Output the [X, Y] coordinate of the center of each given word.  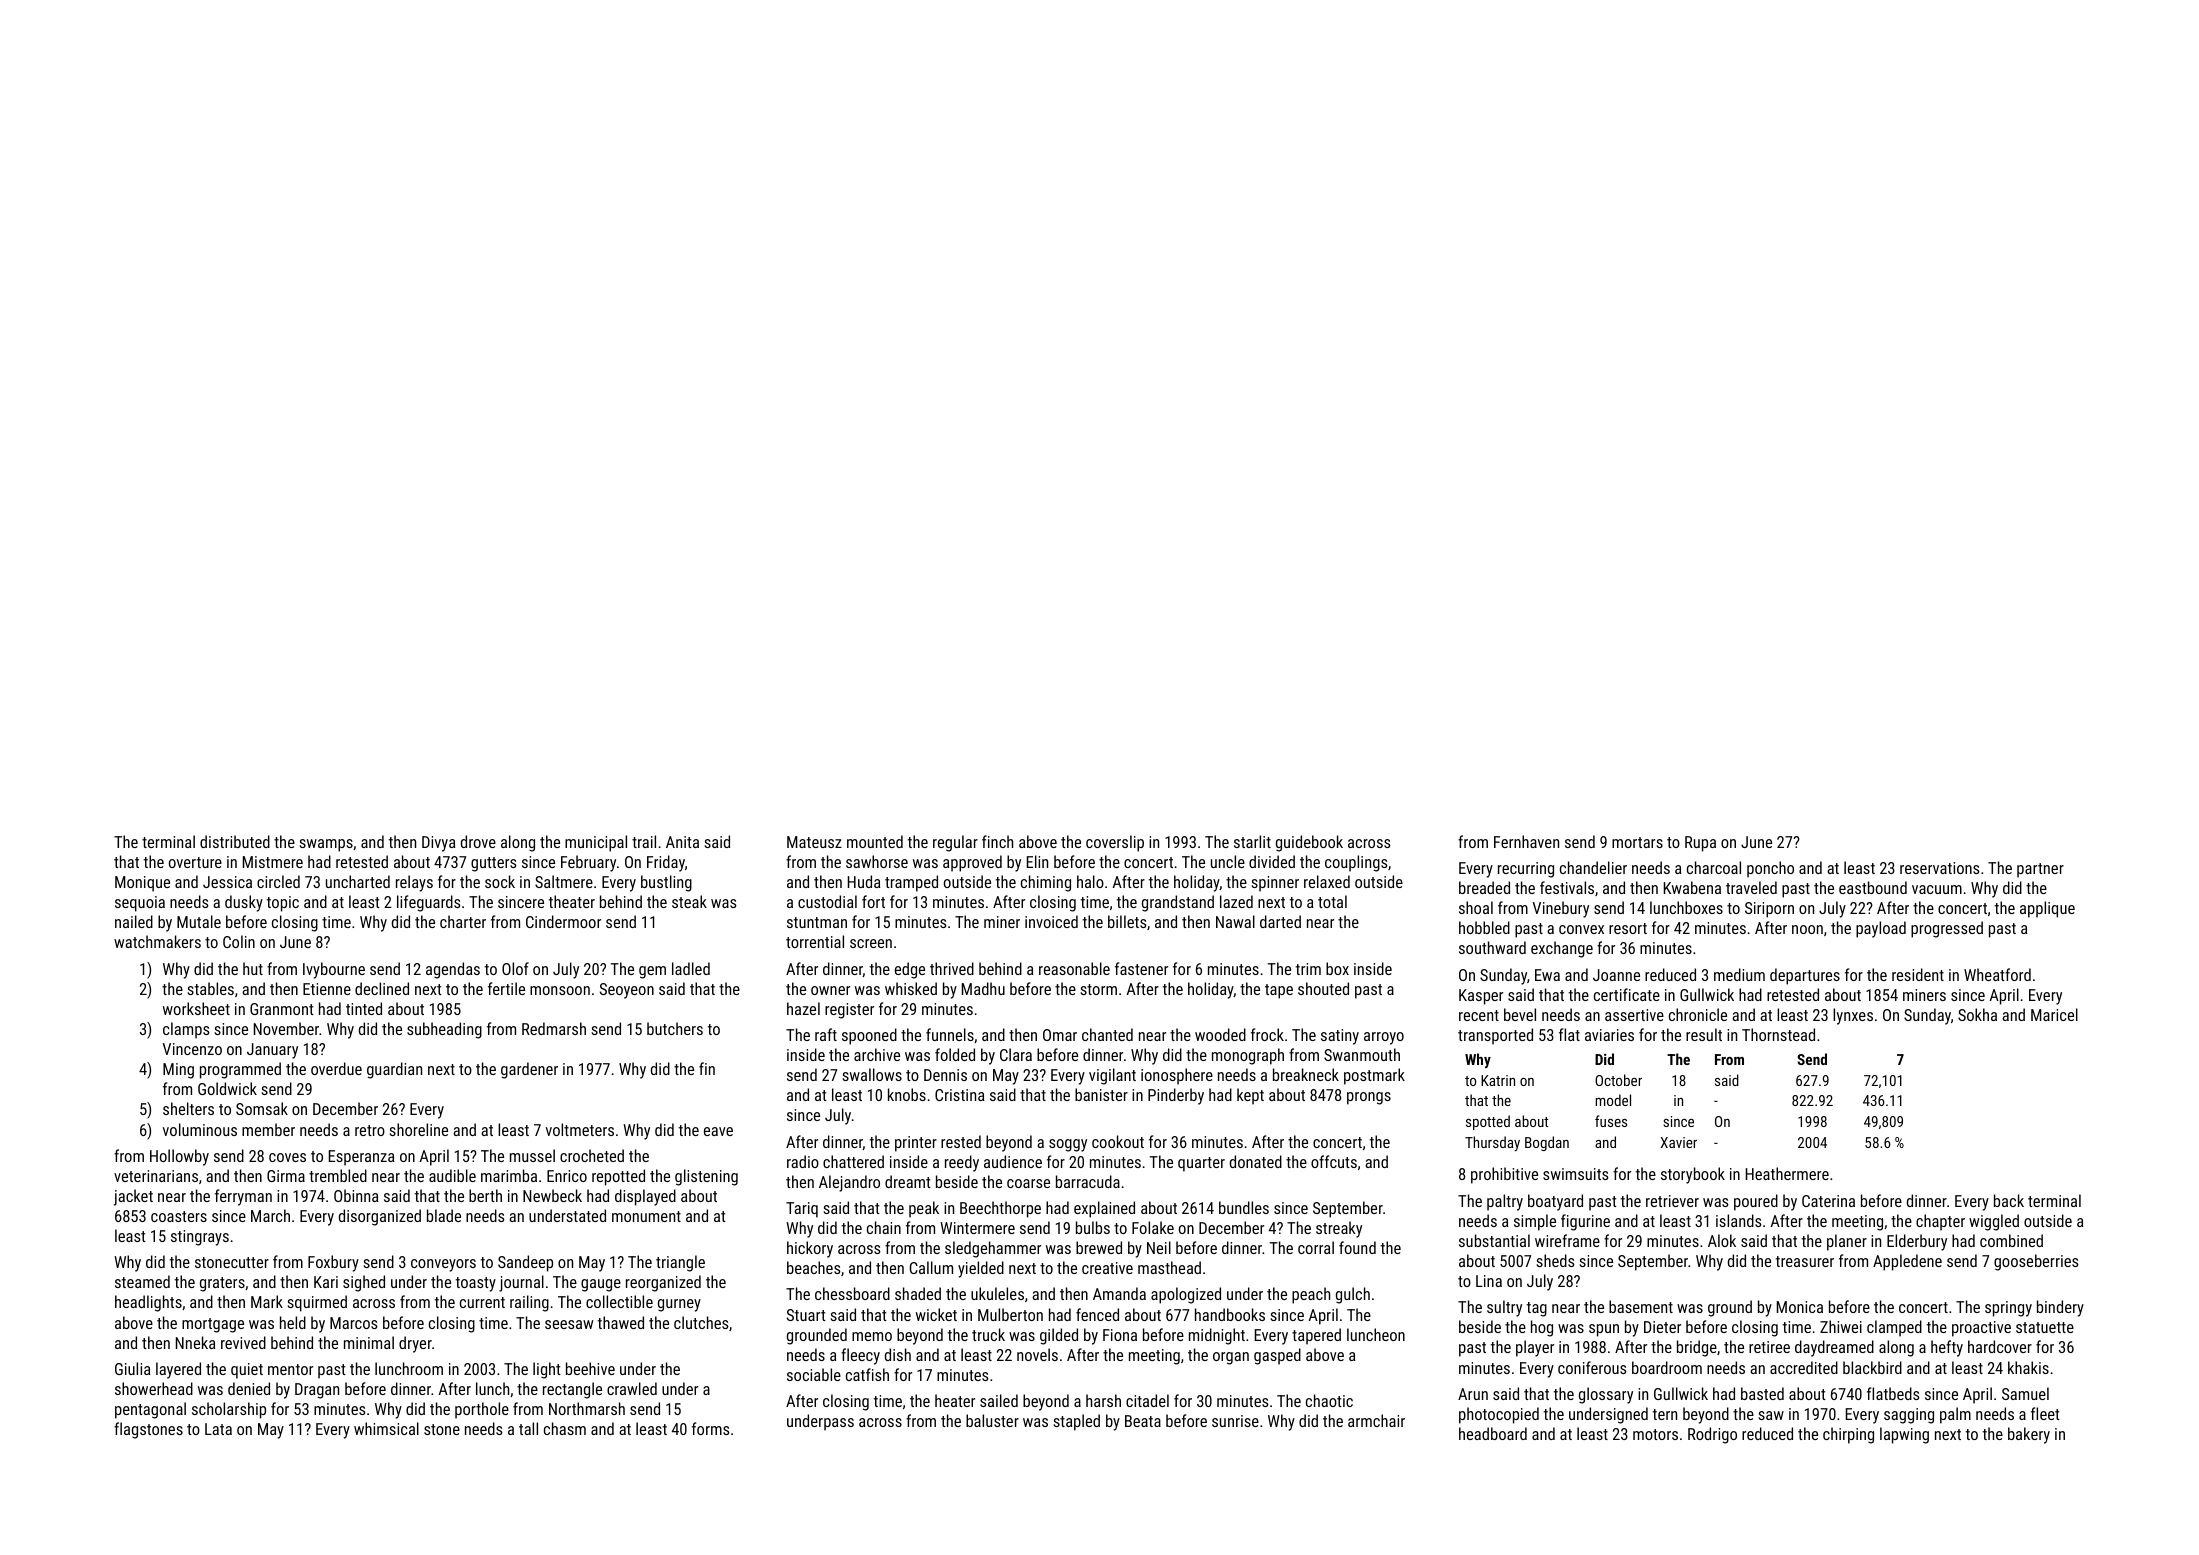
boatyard [1555, 1202]
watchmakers [157, 941]
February [588, 863]
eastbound [1873, 887]
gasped [1277, 1356]
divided [1272, 861]
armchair [1376, 1420]
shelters [188, 1108]
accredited [1804, 1367]
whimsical [386, 1428]
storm [1098, 989]
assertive [1634, 1015]
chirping [1848, 1435]
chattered [853, 1161]
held [293, 1322]
